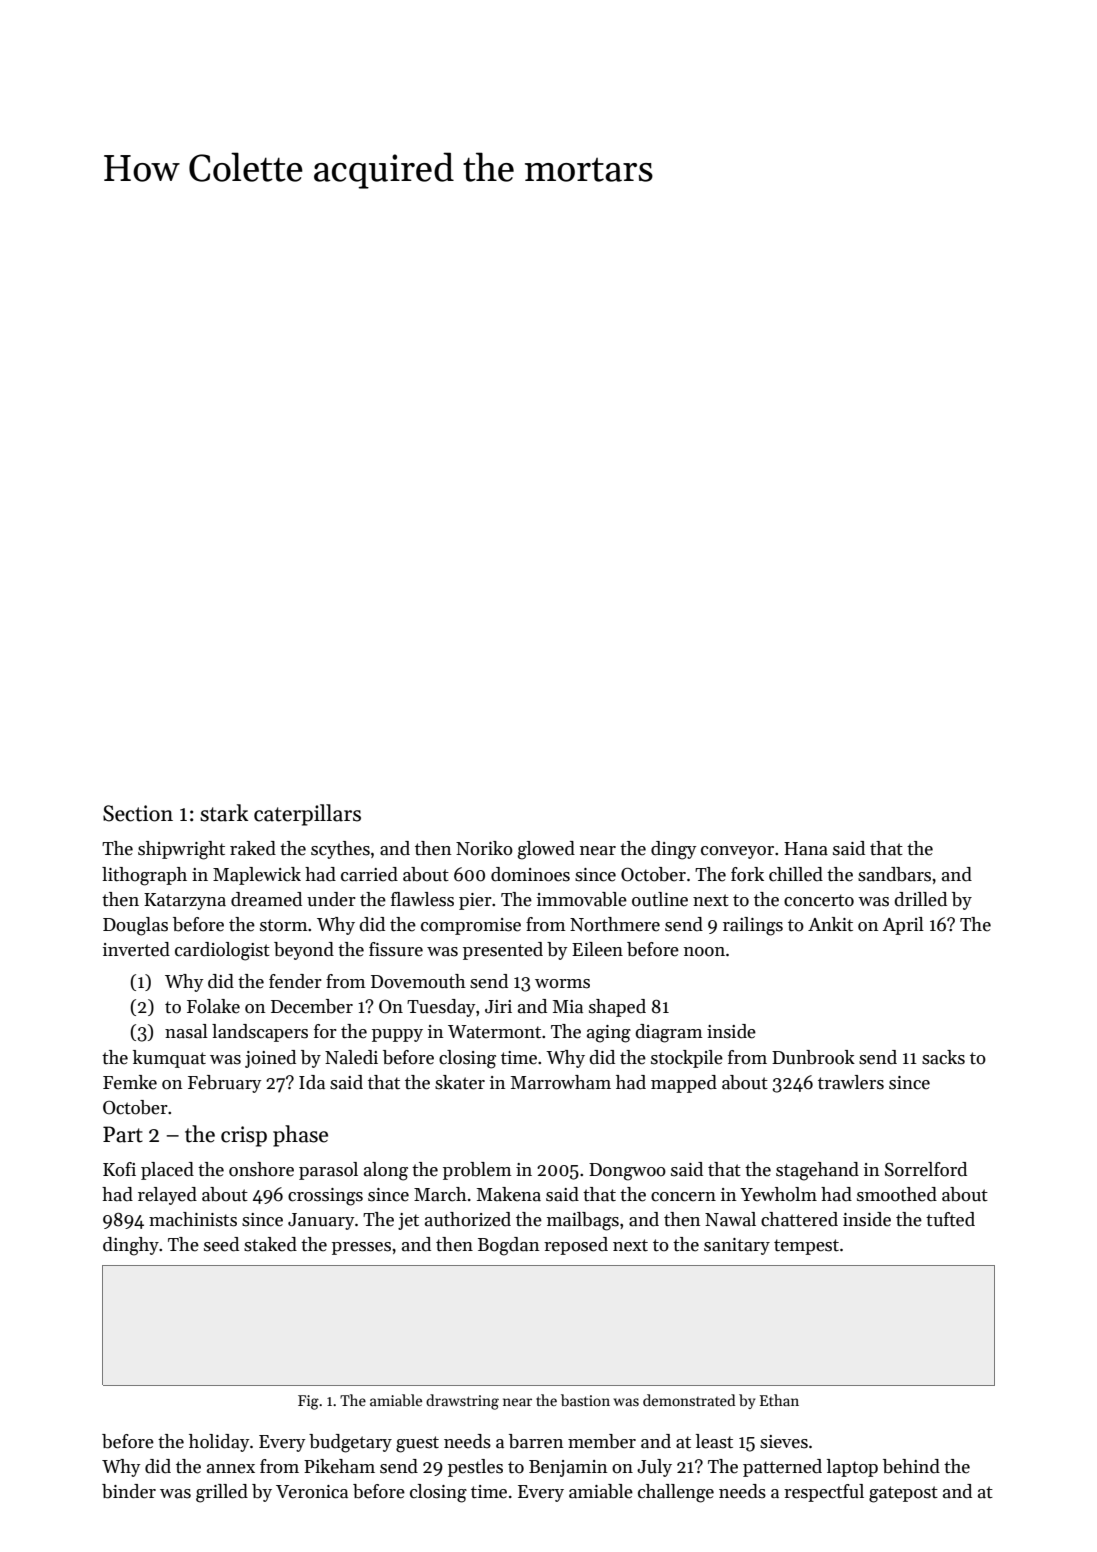 This image has height=1552, width=1097. Describe the element at coordinates (129, 1491) in the image. I see `binder` at that location.
